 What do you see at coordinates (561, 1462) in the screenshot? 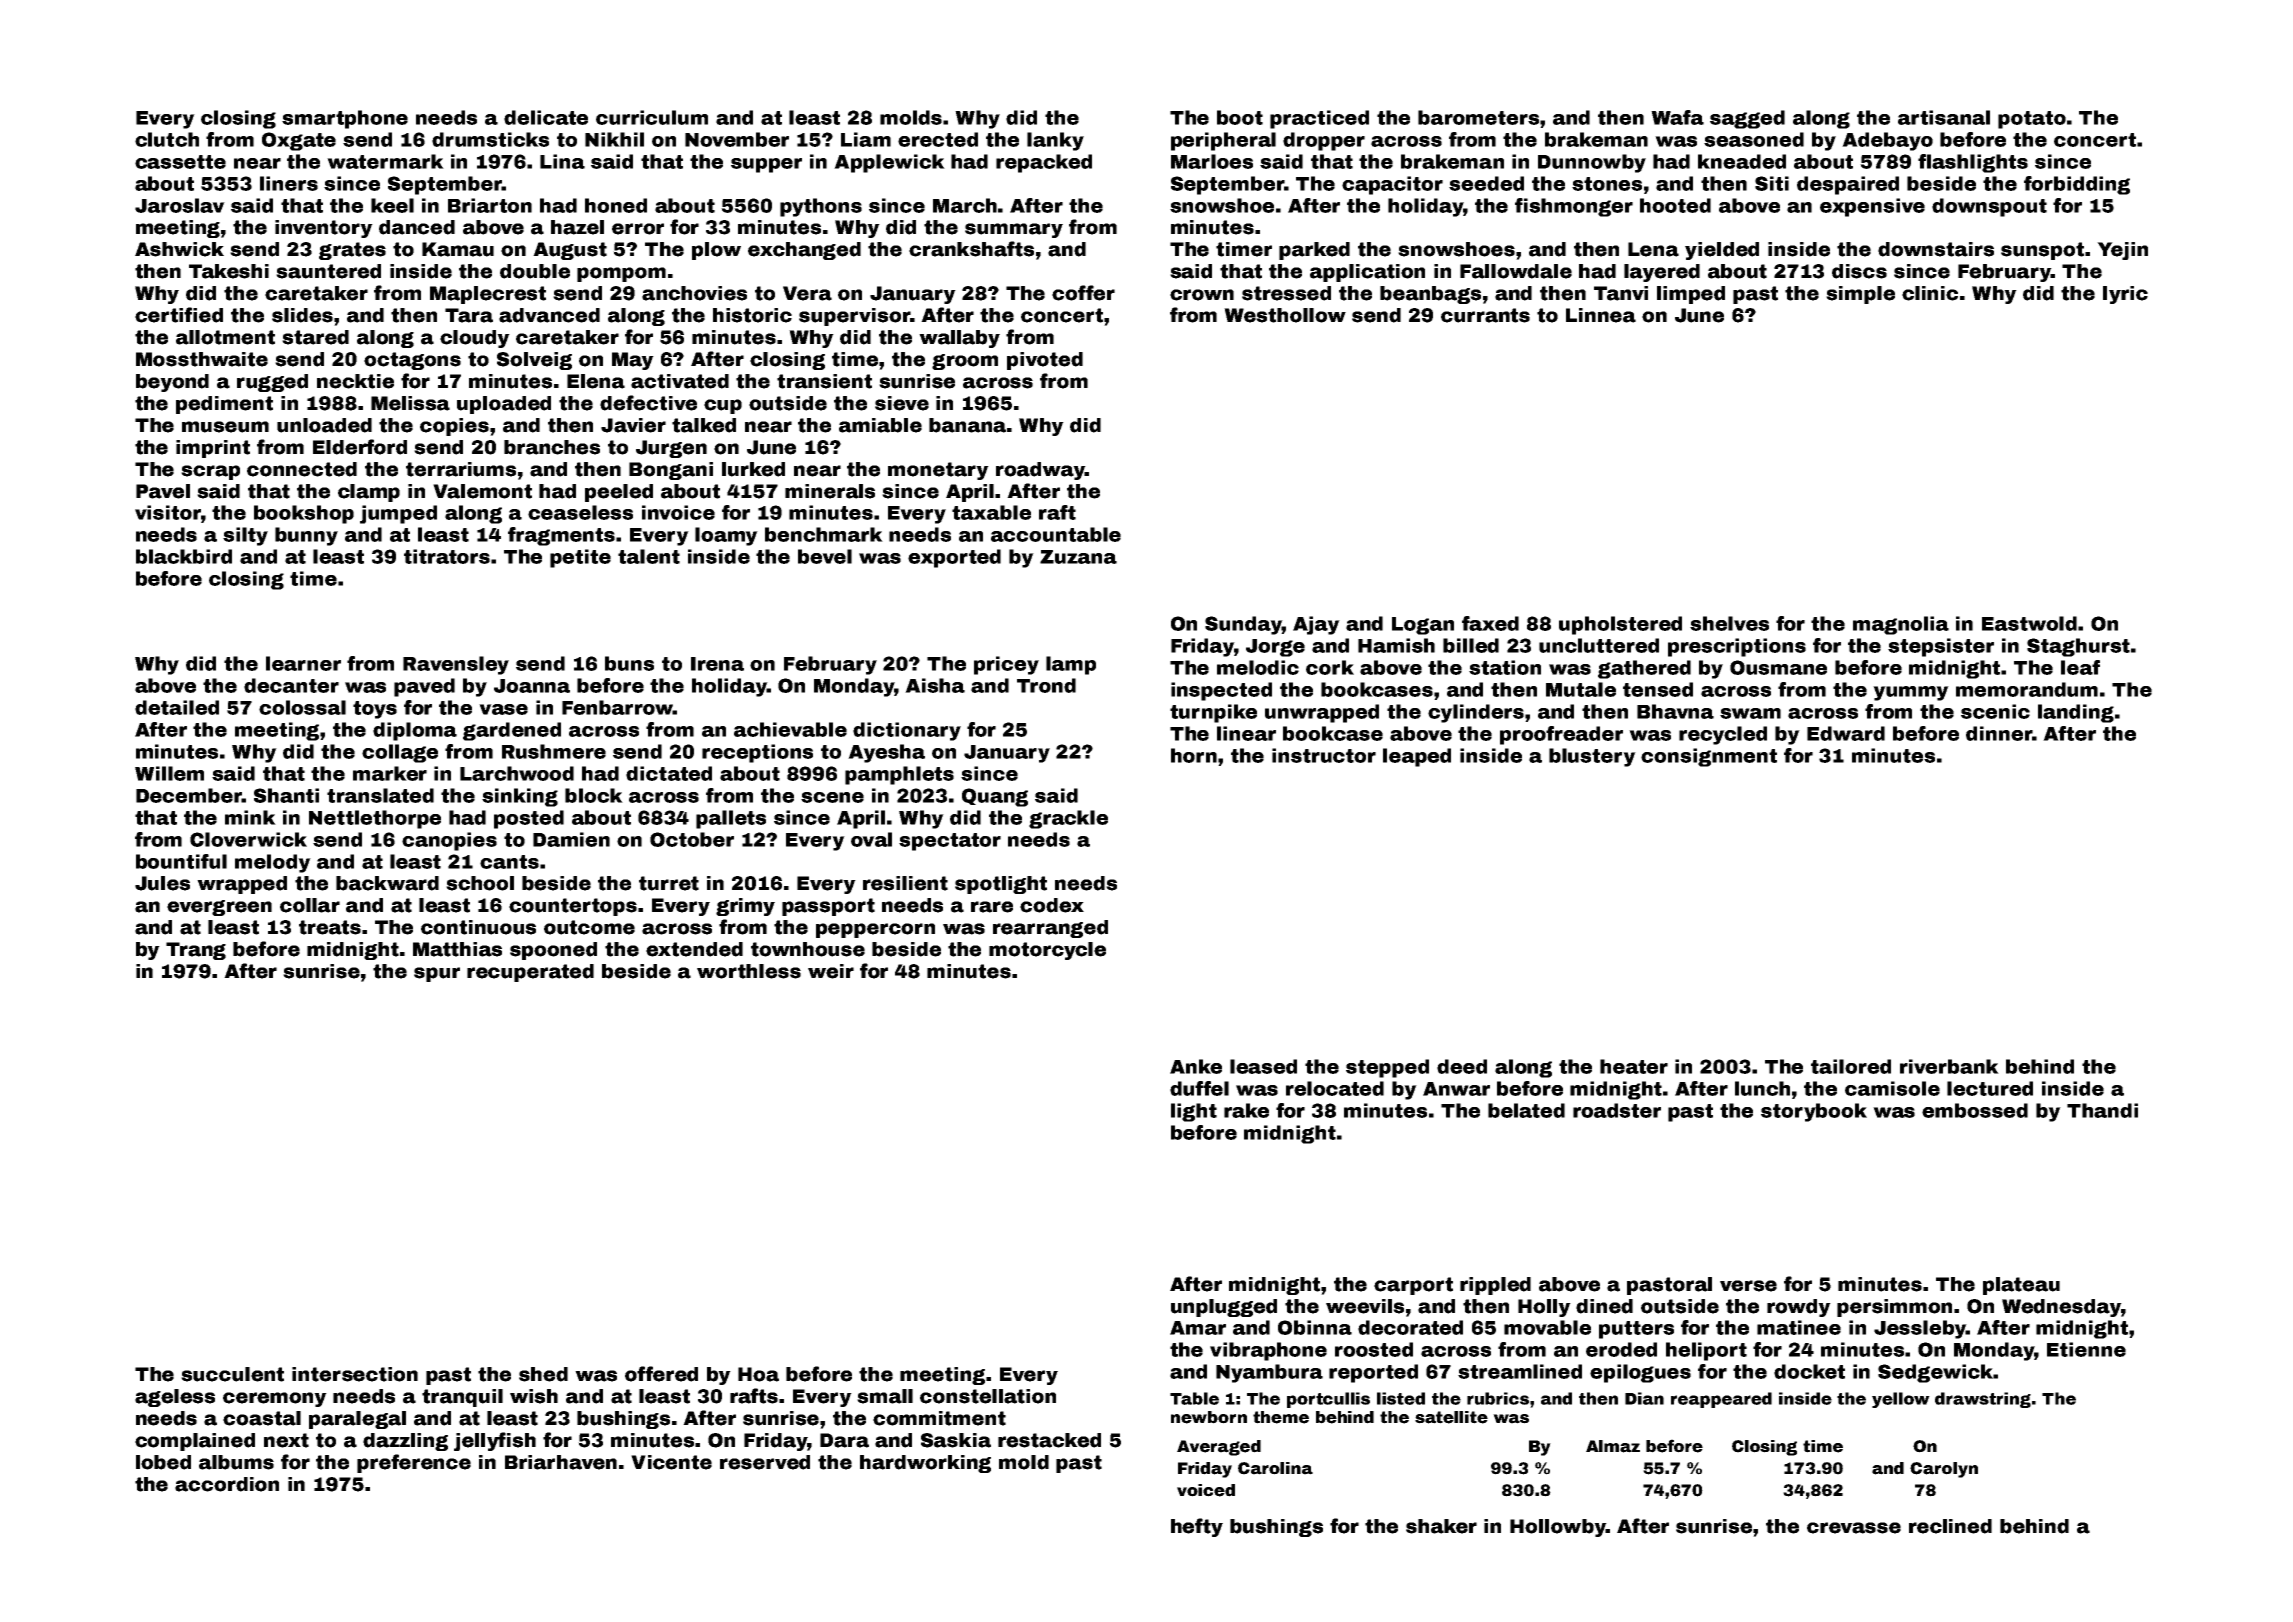
I see `Briarhaven` at bounding box center [561, 1462].
